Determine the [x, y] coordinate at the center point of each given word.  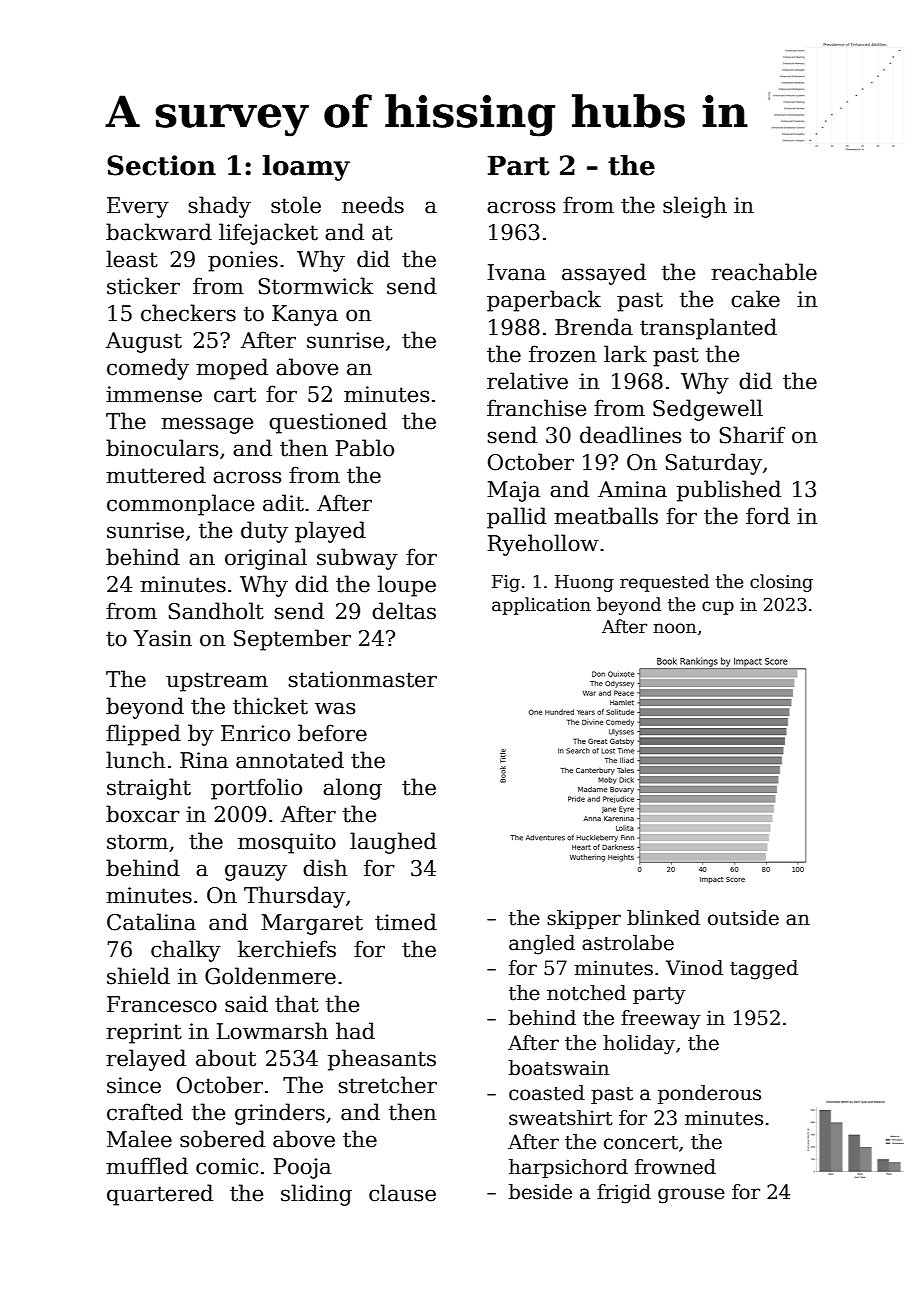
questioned [328, 423]
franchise [536, 408]
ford [768, 516]
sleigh [695, 207]
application [541, 606]
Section [161, 165]
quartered [160, 1195]
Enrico [255, 733]
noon [674, 628]
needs [373, 205]
